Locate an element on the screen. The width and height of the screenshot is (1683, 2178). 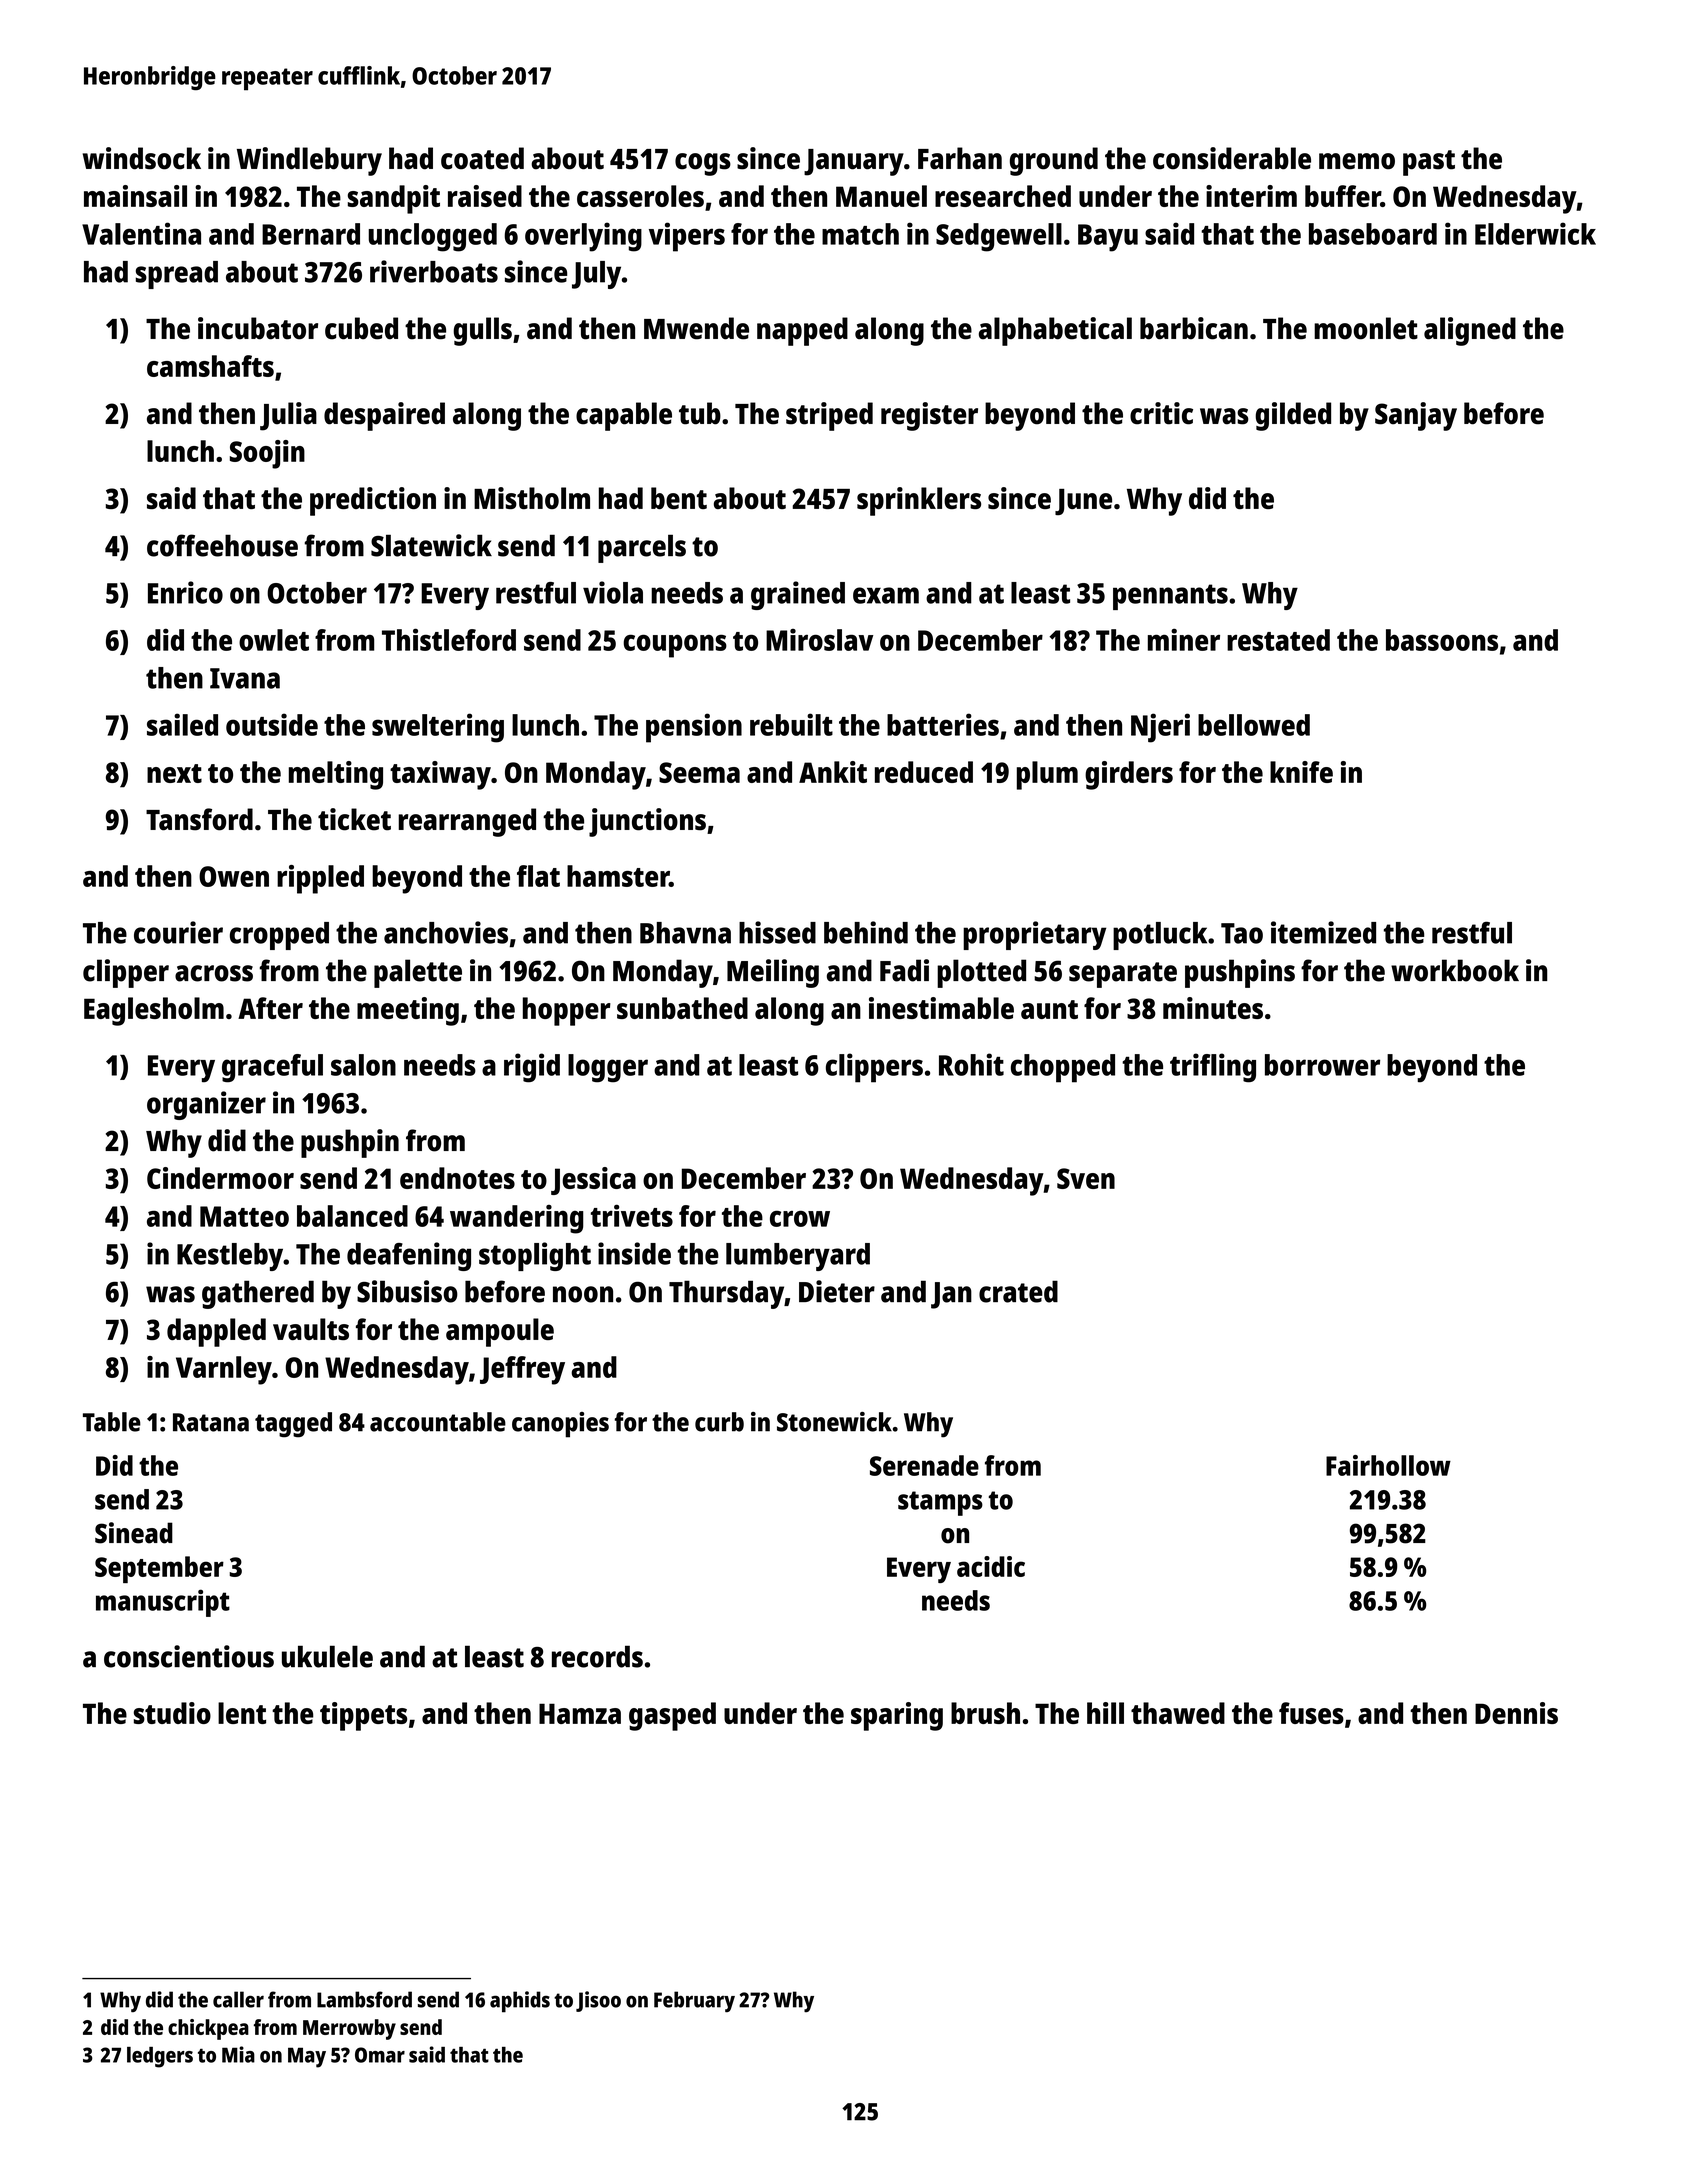
caller is located at coordinates (238, 1999).
